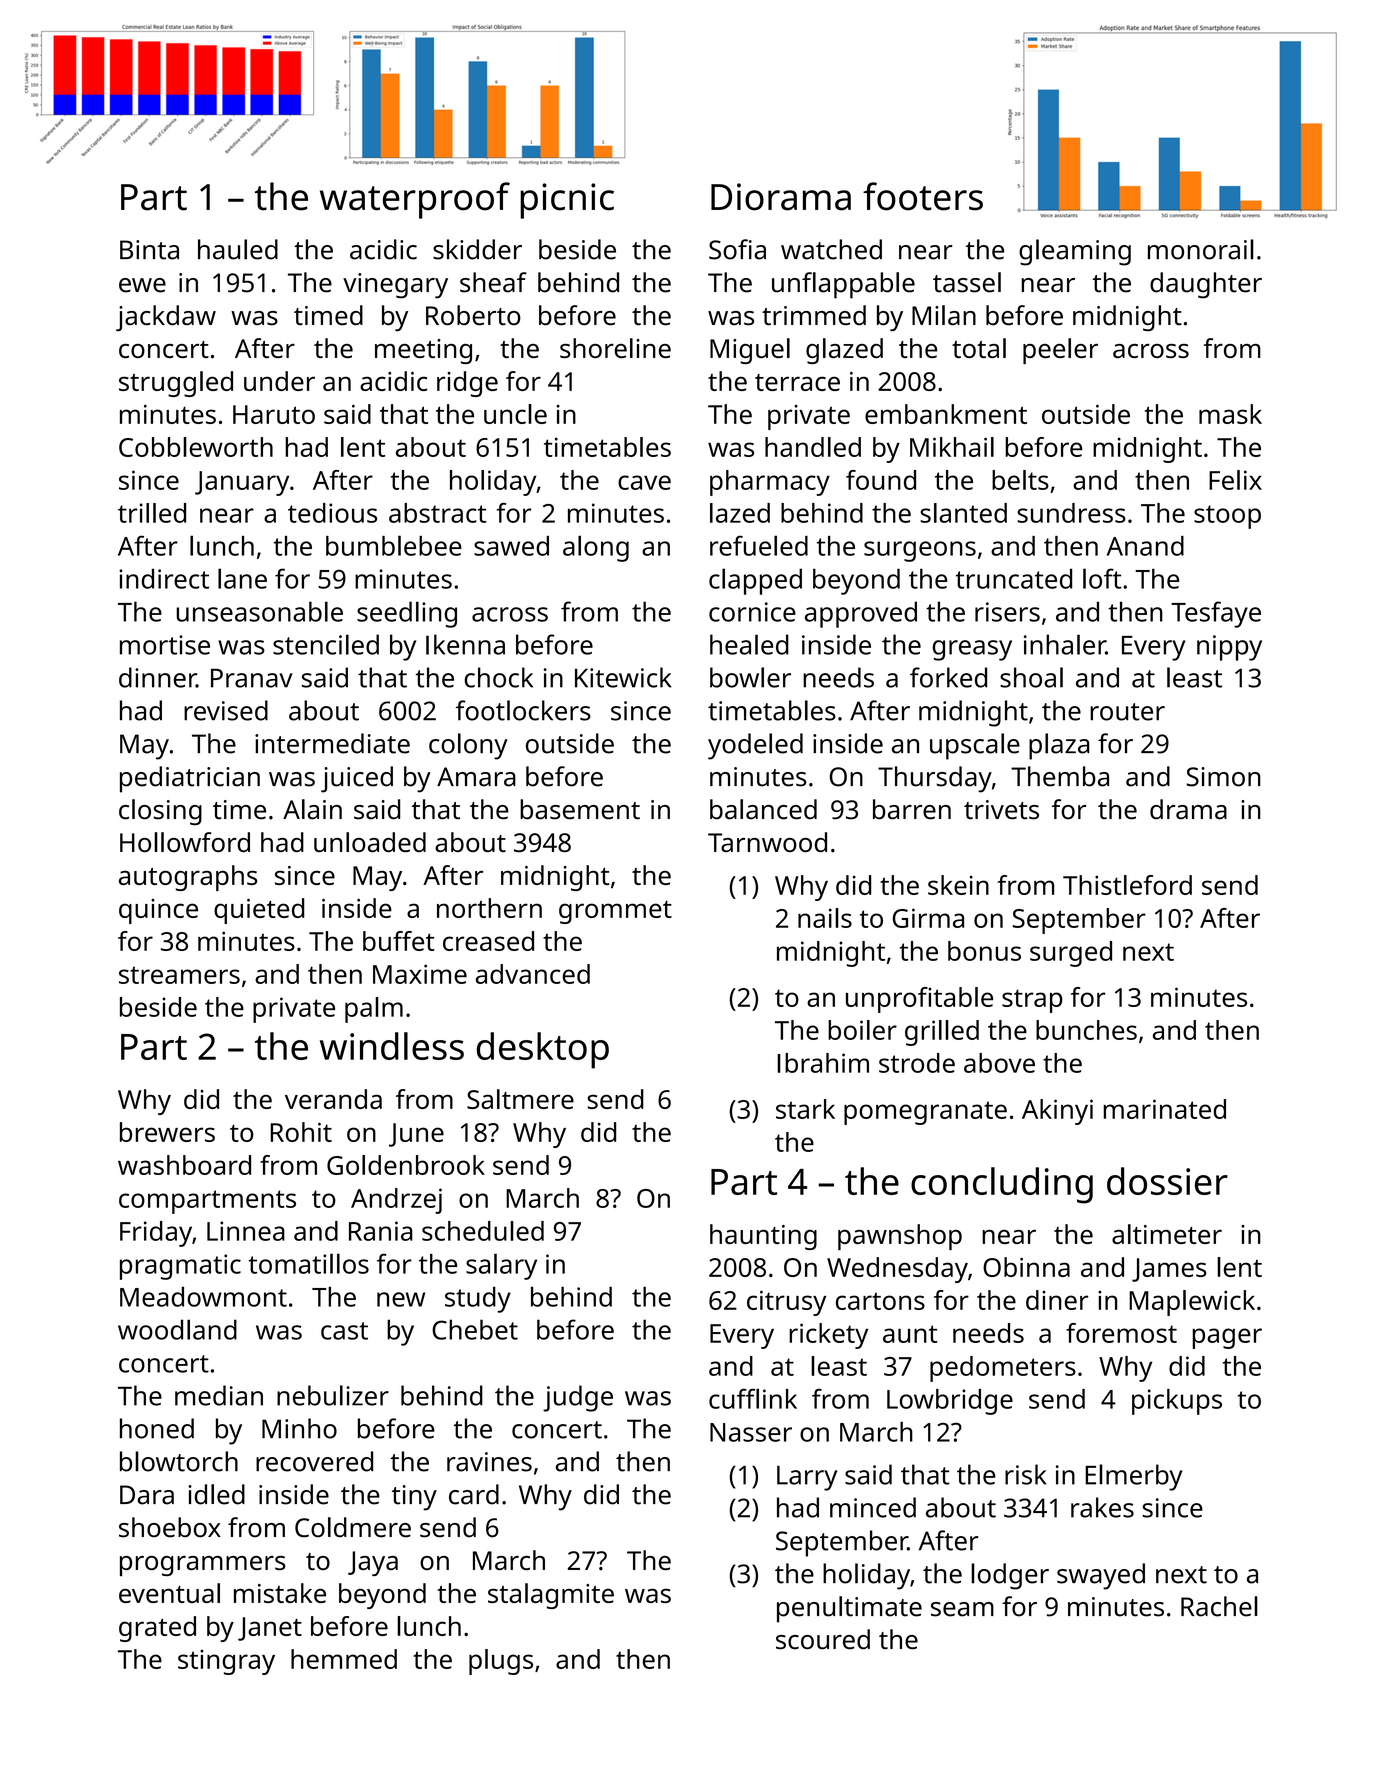  Describe the element at coordinates (353, 1527) in the page. I see `Coldmere` at that location.
